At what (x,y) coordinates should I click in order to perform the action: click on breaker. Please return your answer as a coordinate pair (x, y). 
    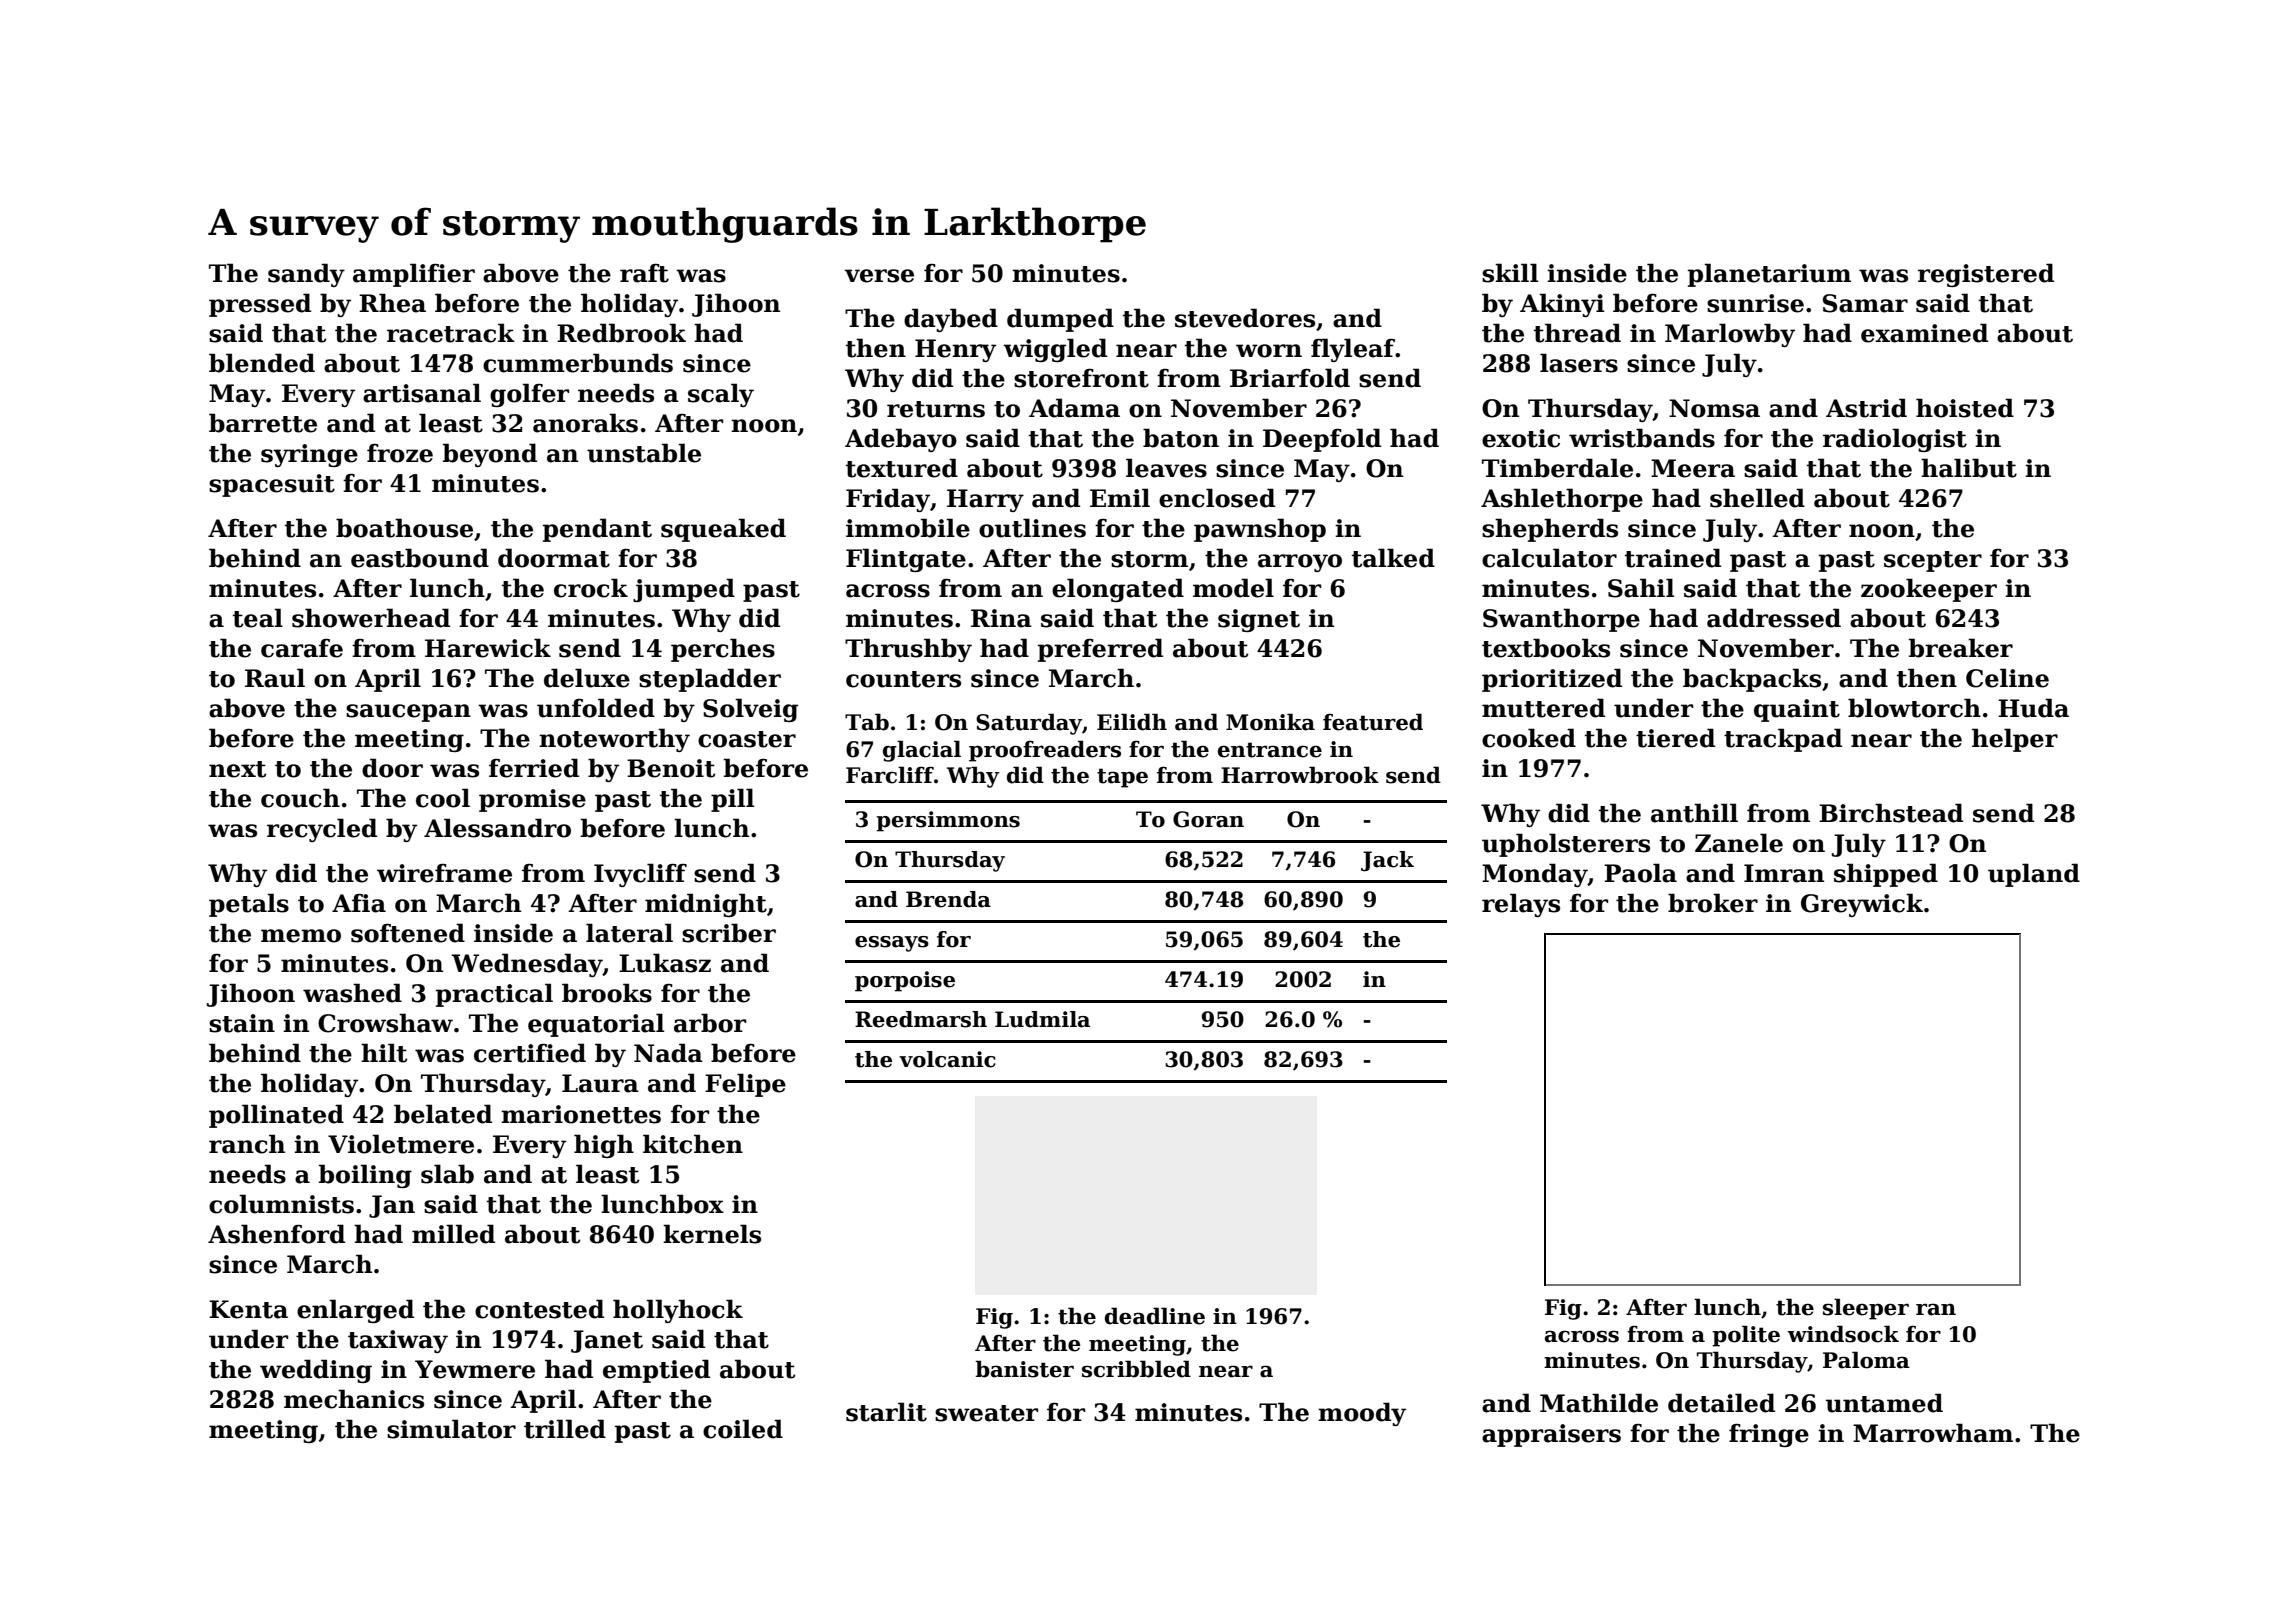
    Looking at the image, I should click on (1961, 648).
